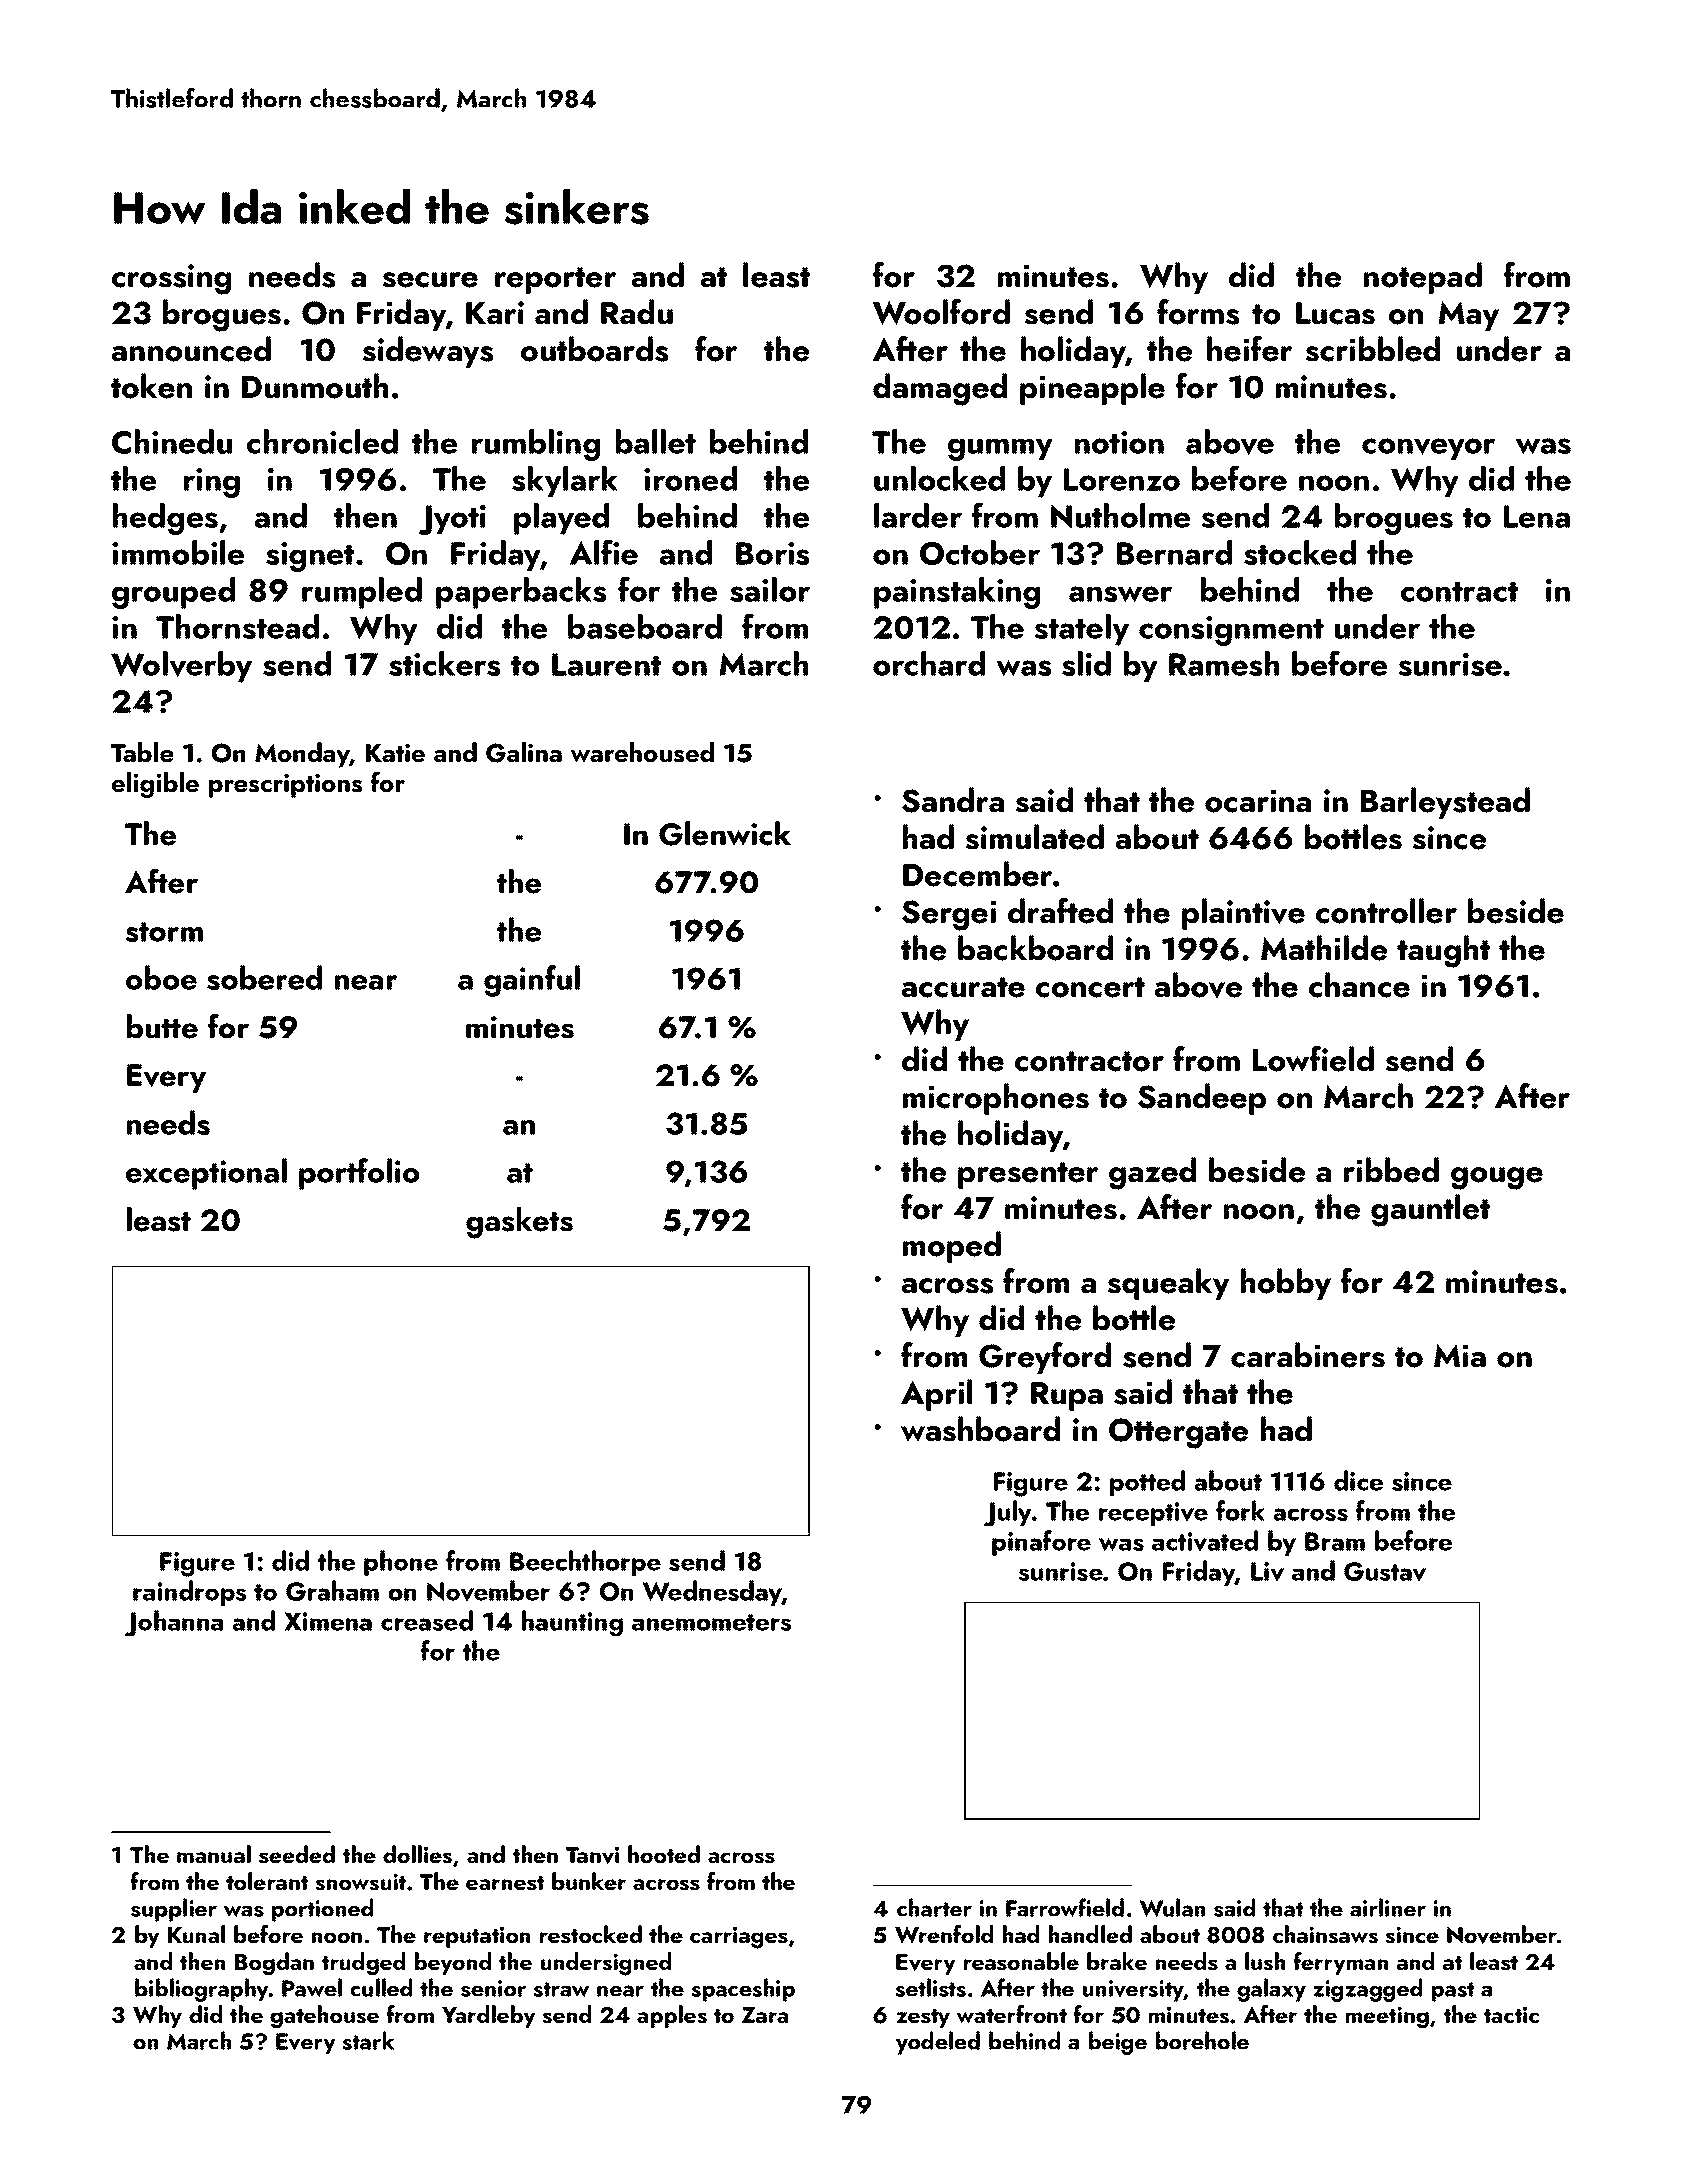 This image has width=1683, height=2178. Describe the element at coordinates (264, 977) in the image. I see `sobered` at that location.
